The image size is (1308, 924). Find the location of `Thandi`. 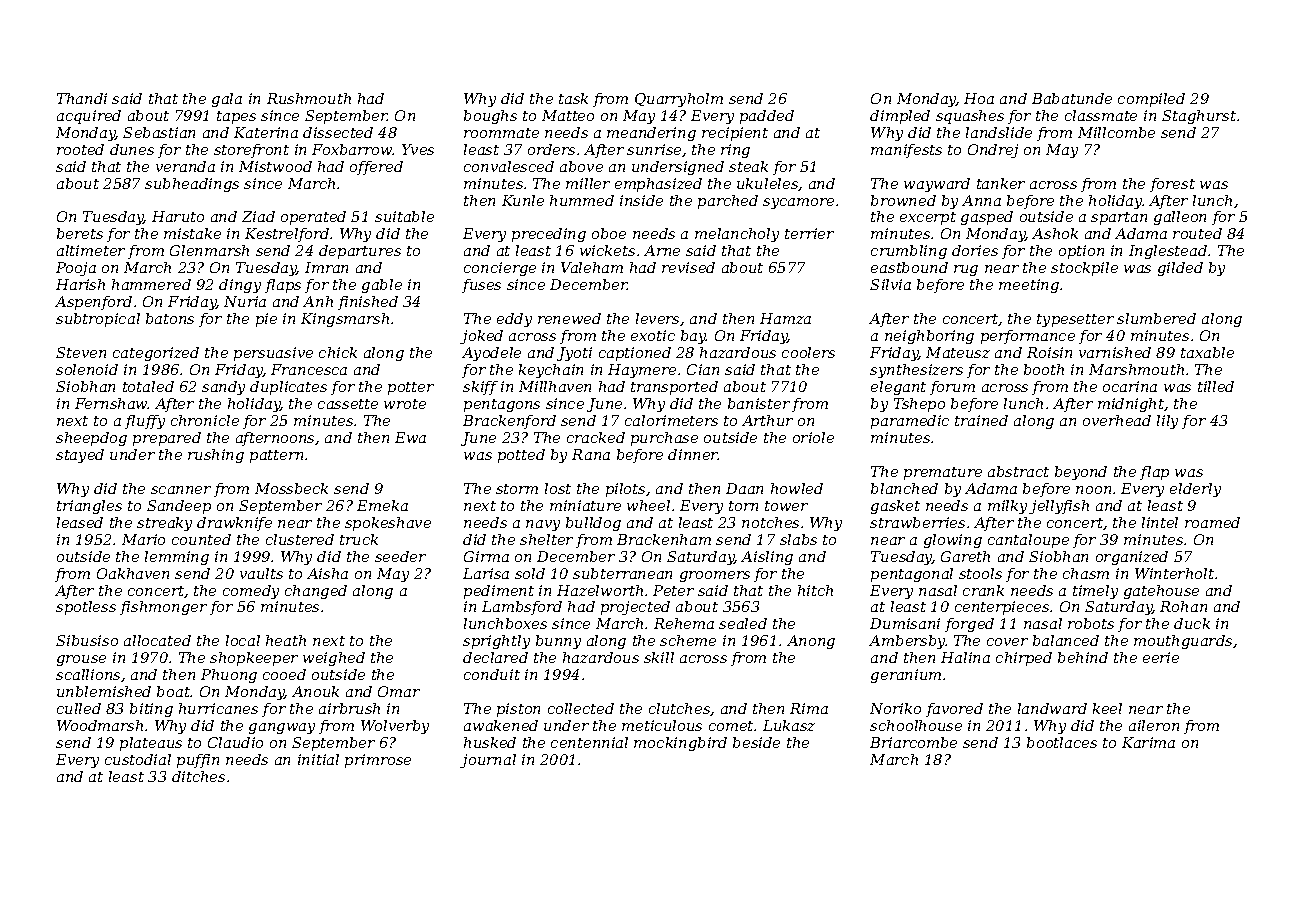

Thandi is located at coordinates (82, 98).
